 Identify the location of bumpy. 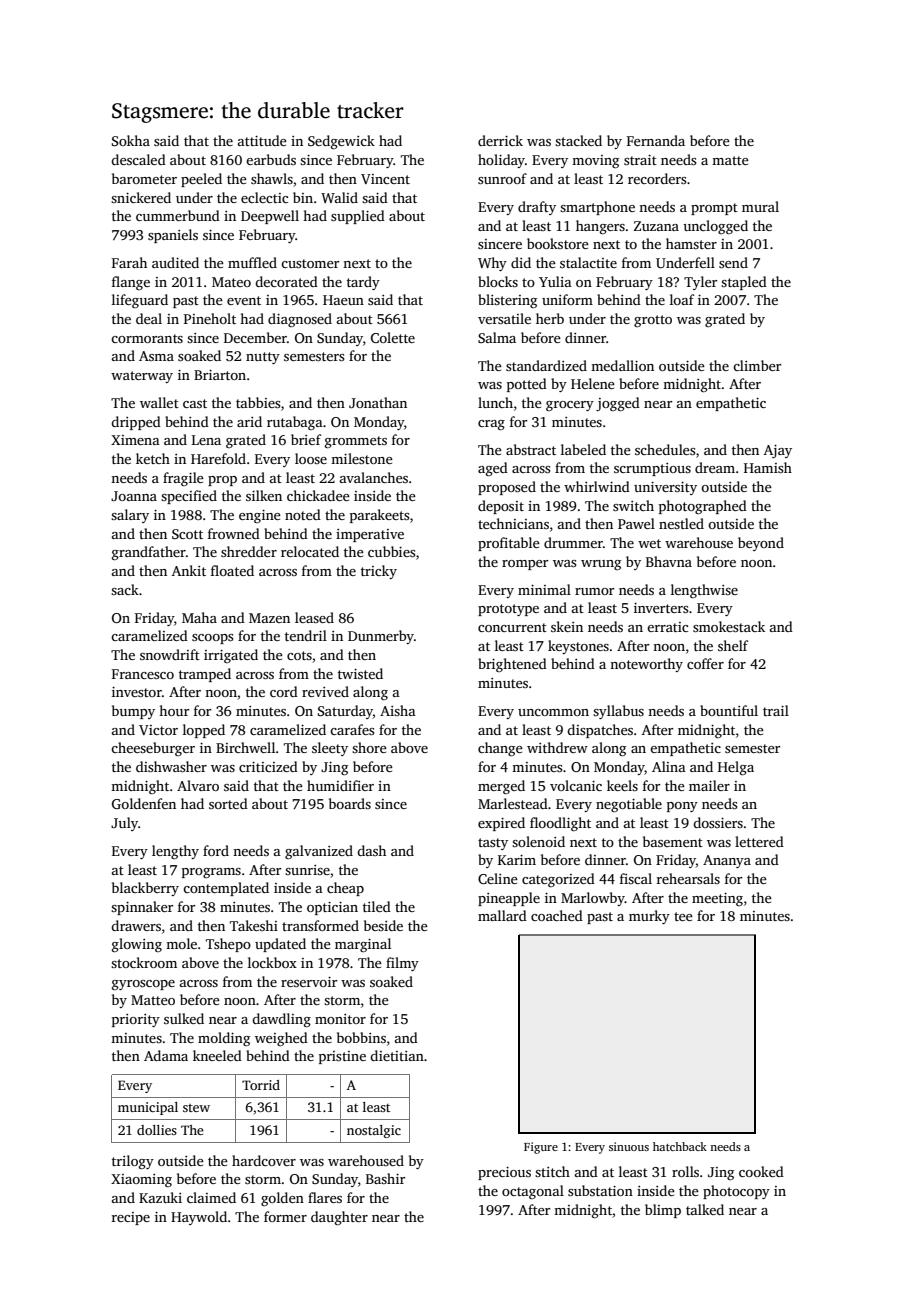
(133, 712).
